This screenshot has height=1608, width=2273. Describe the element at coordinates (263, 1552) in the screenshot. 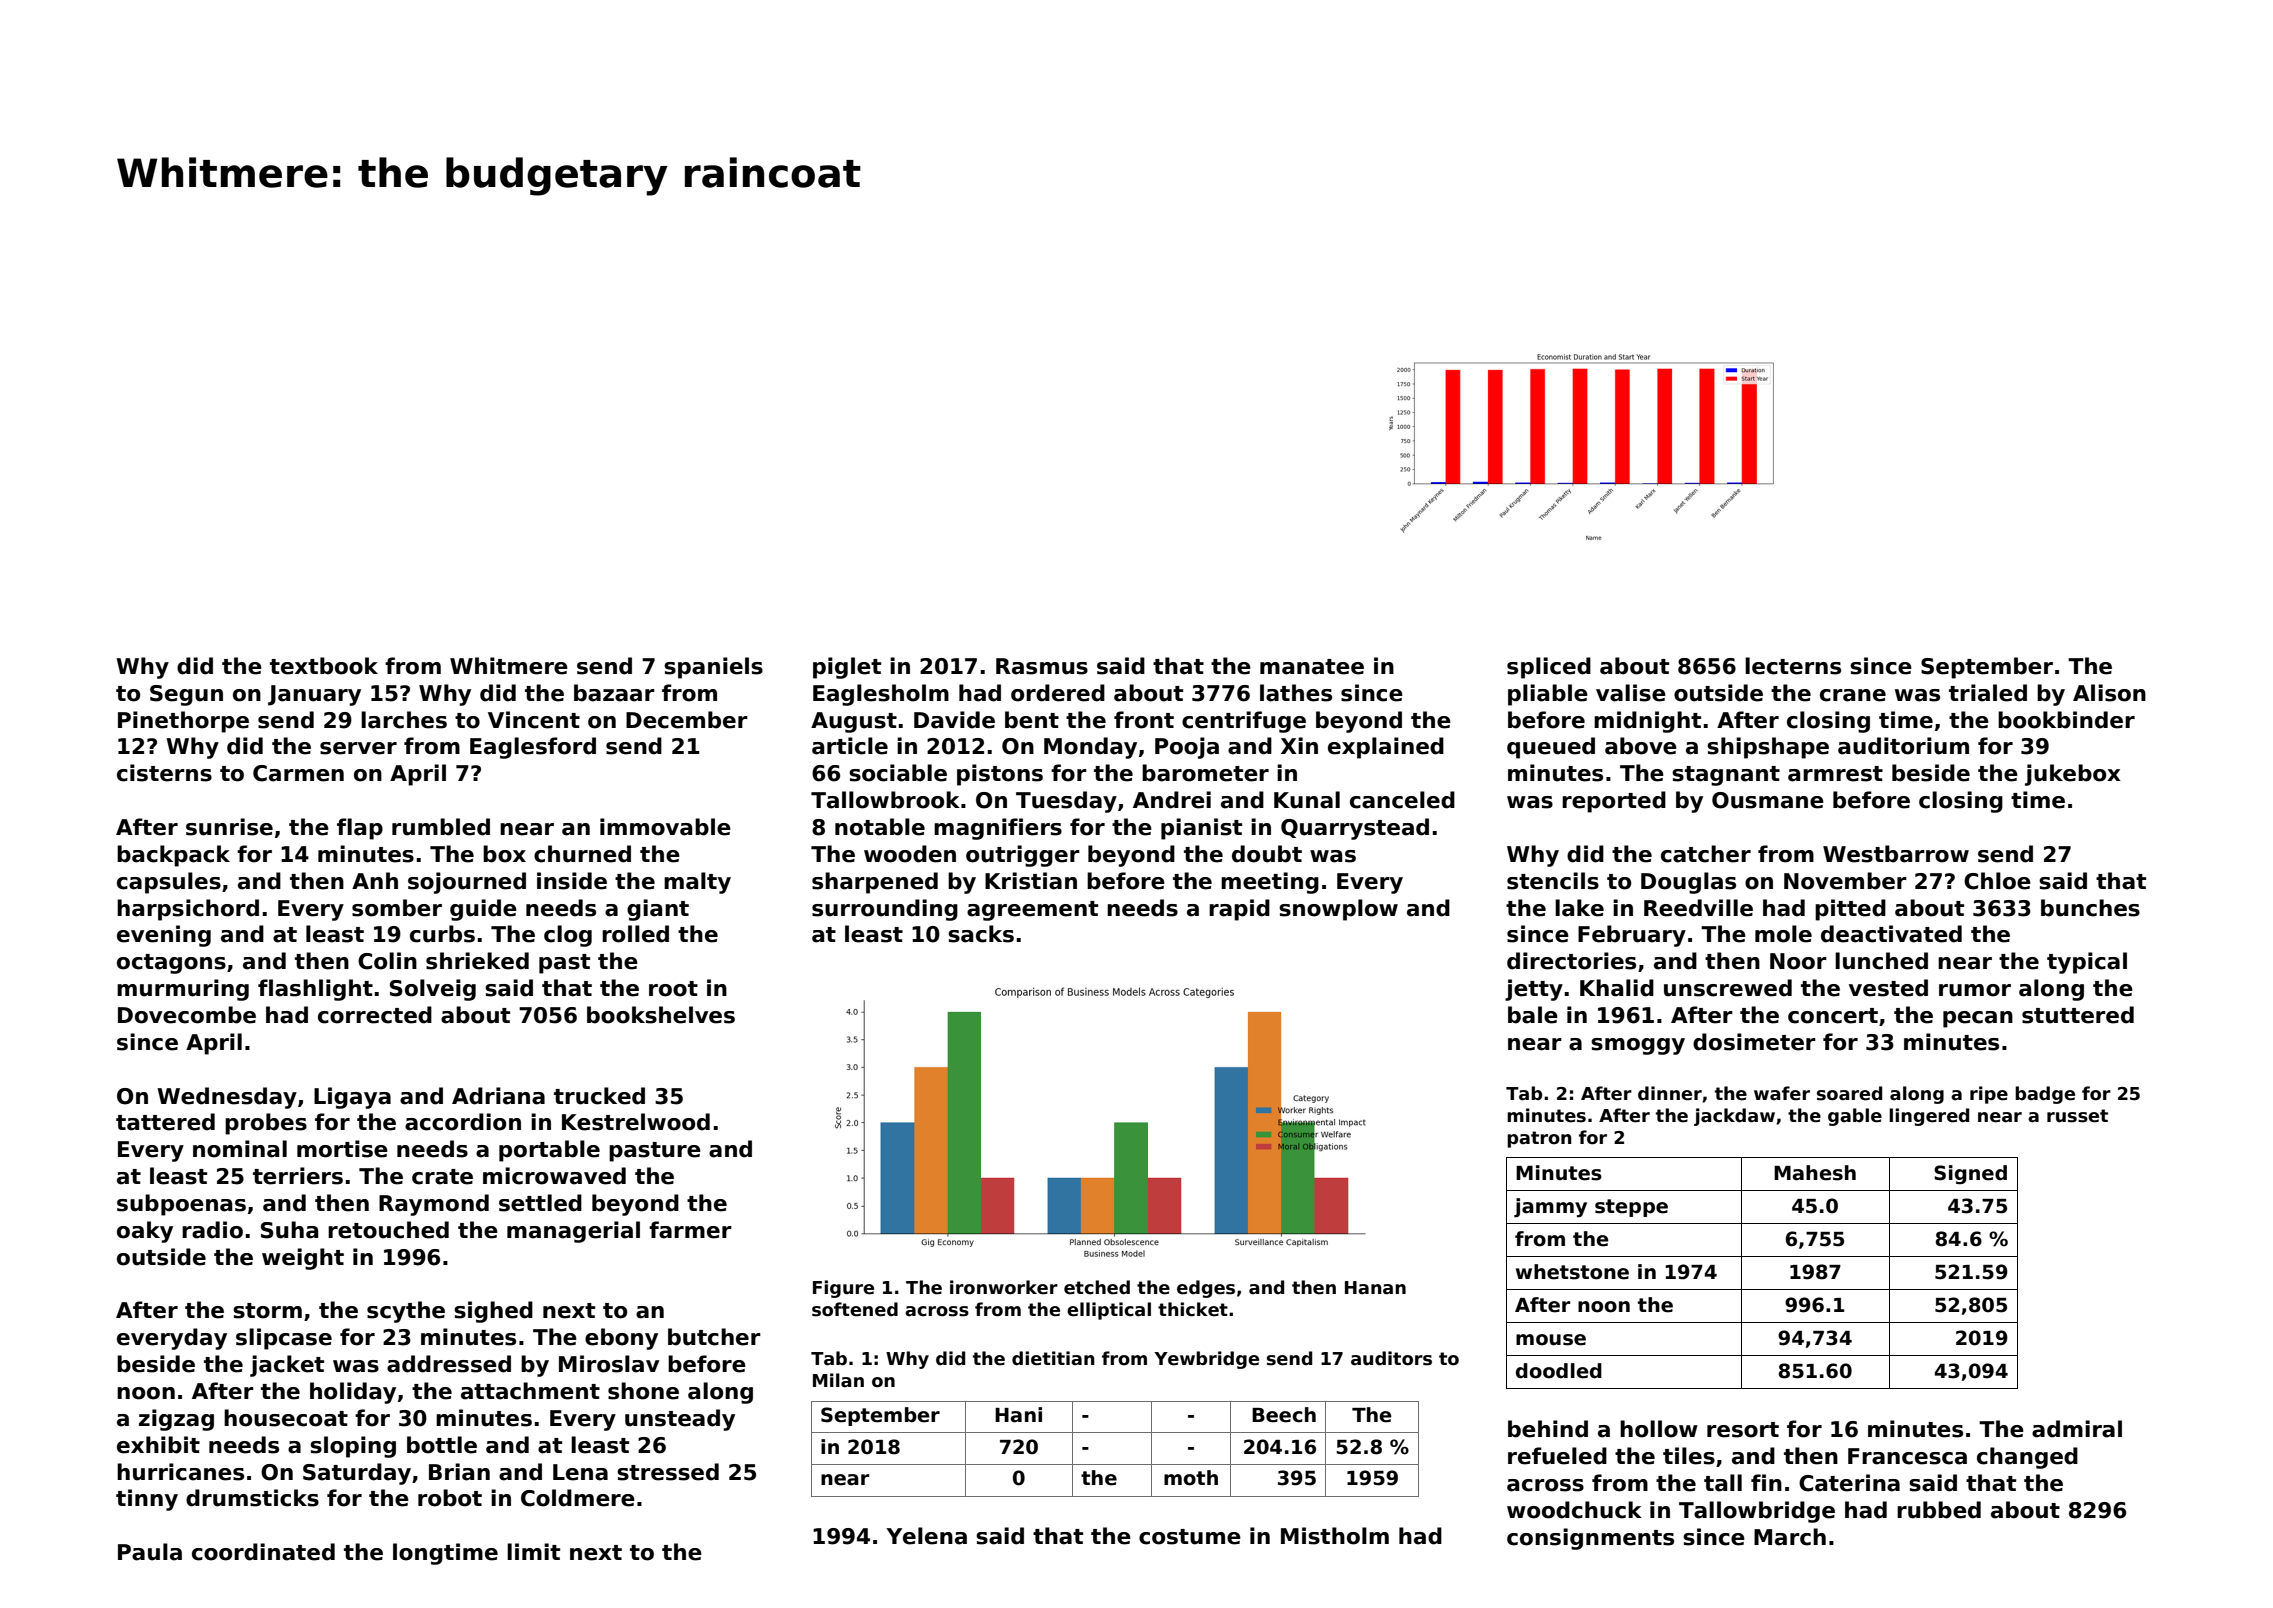

I see `coordinated` at that location.
